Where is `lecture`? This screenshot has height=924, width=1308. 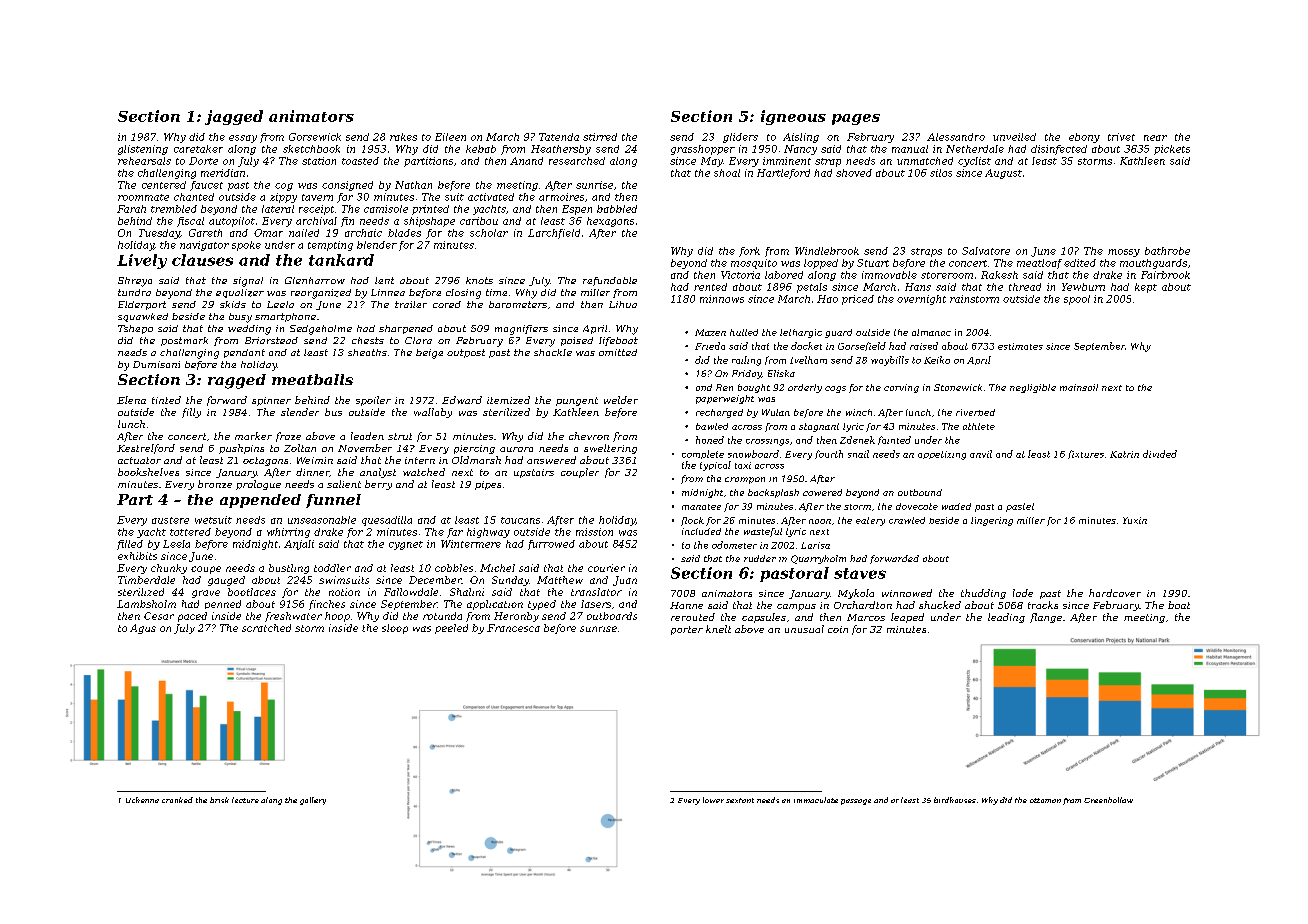 lecture is located at coordinates (245, 800).
